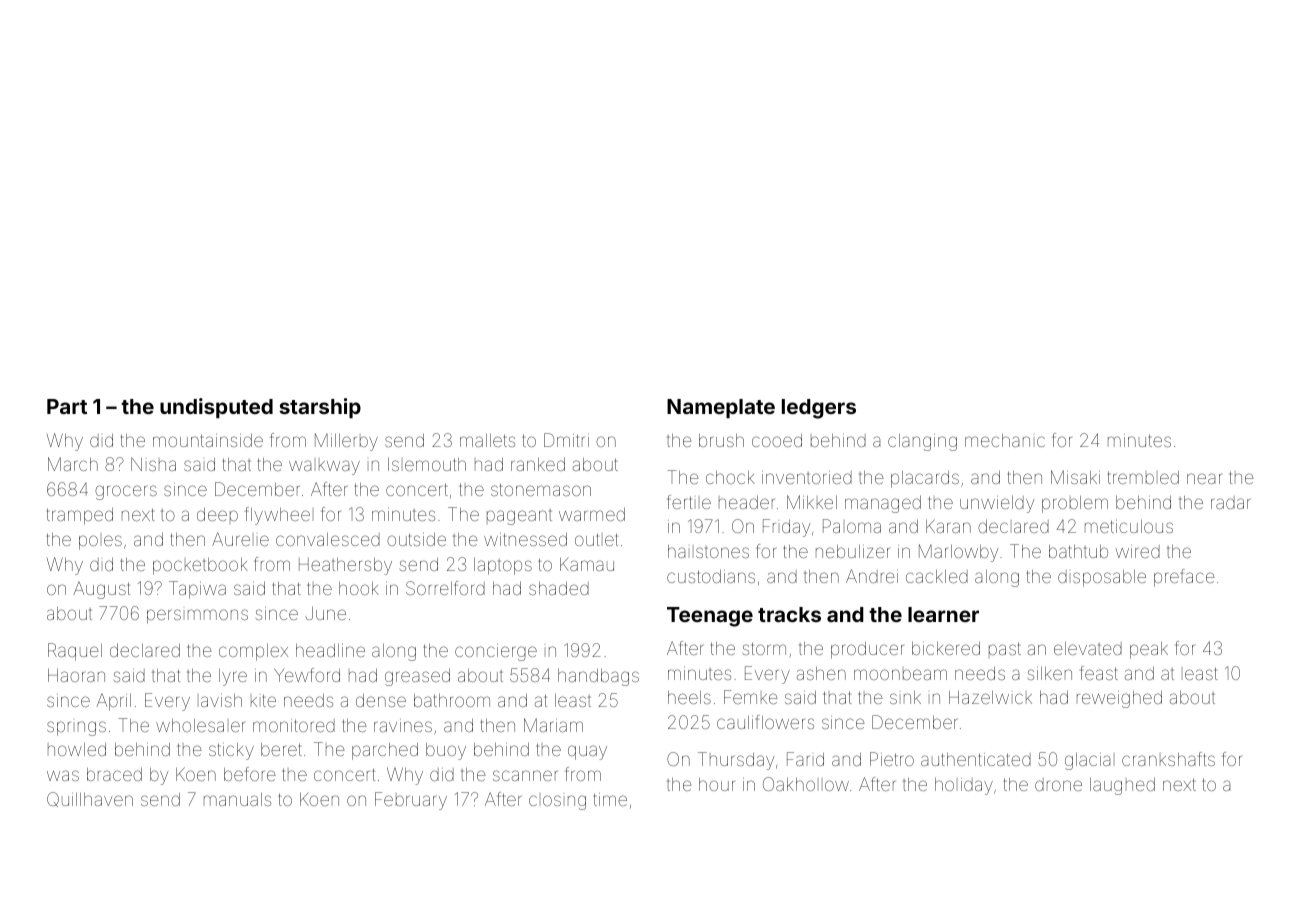  Describe the element at coordinates (1102, 578) in the page. I see `disposable` at that location.
